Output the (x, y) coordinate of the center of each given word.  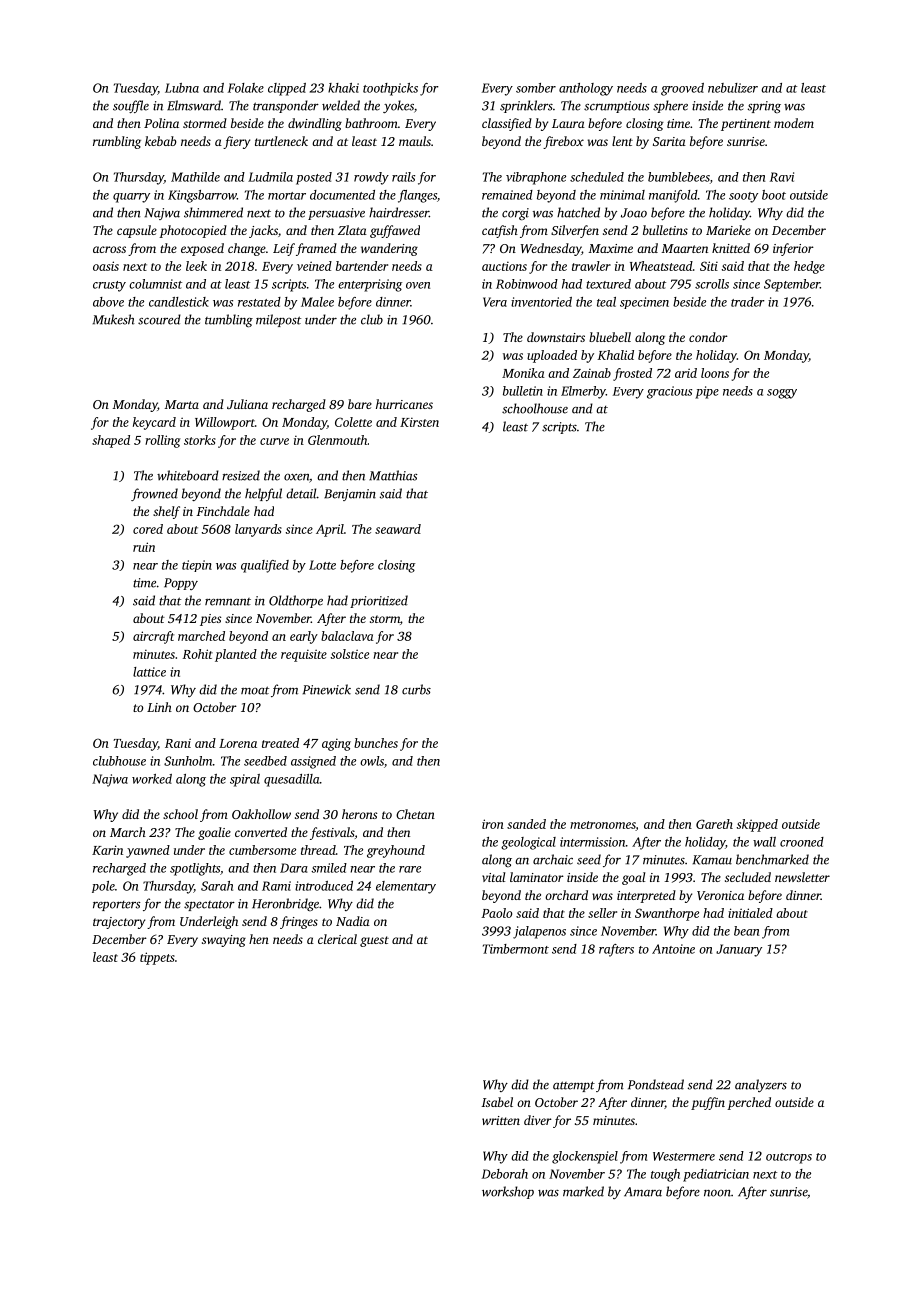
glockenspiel (585, 1157)
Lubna (182, 88)
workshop (508, 1192)
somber (536, 88)
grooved (682, 89)
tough (665, 1175)
